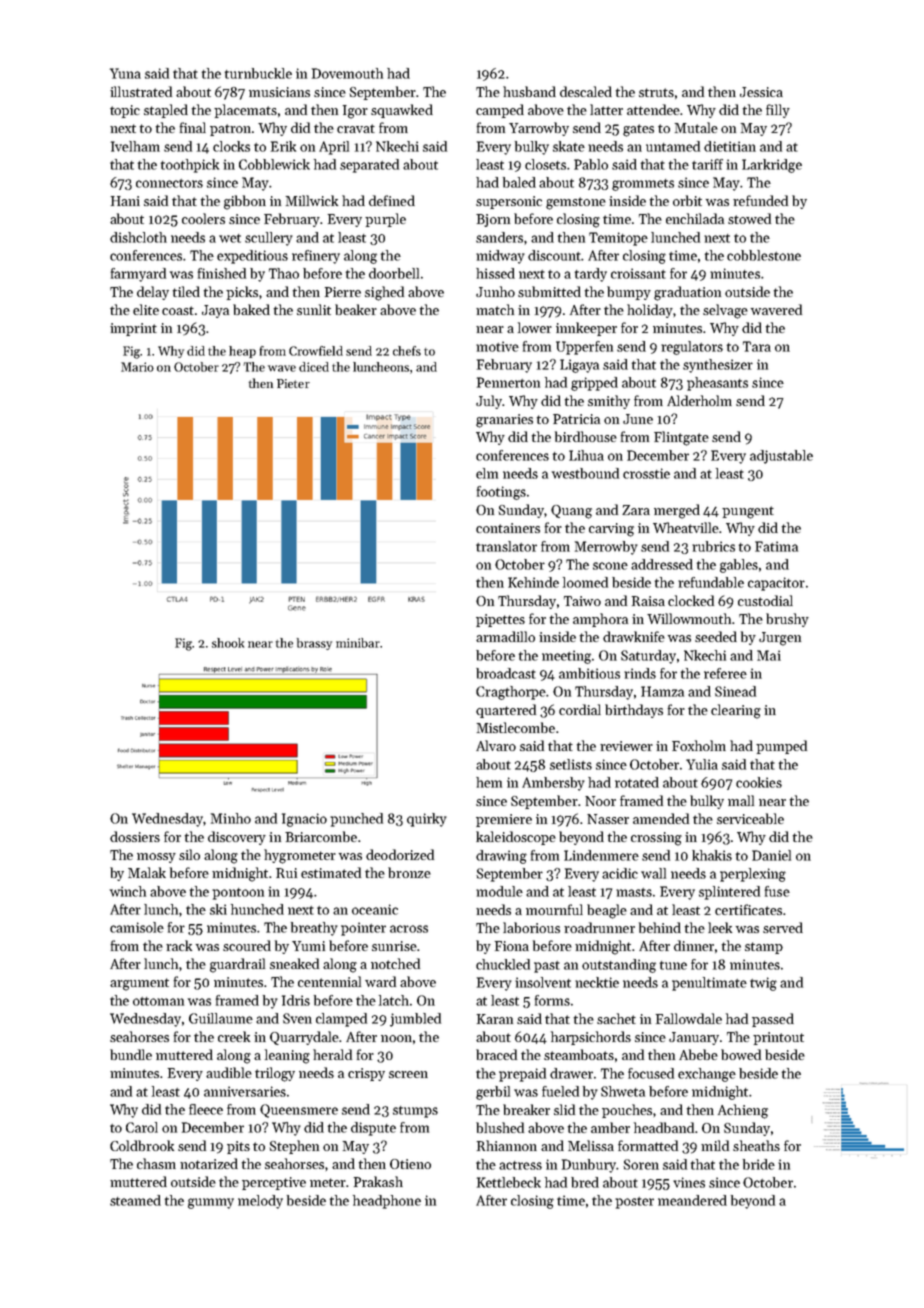  Describe the element at coordinates (772, 166) in the screenshot. I see `Larkridge` at that location.
